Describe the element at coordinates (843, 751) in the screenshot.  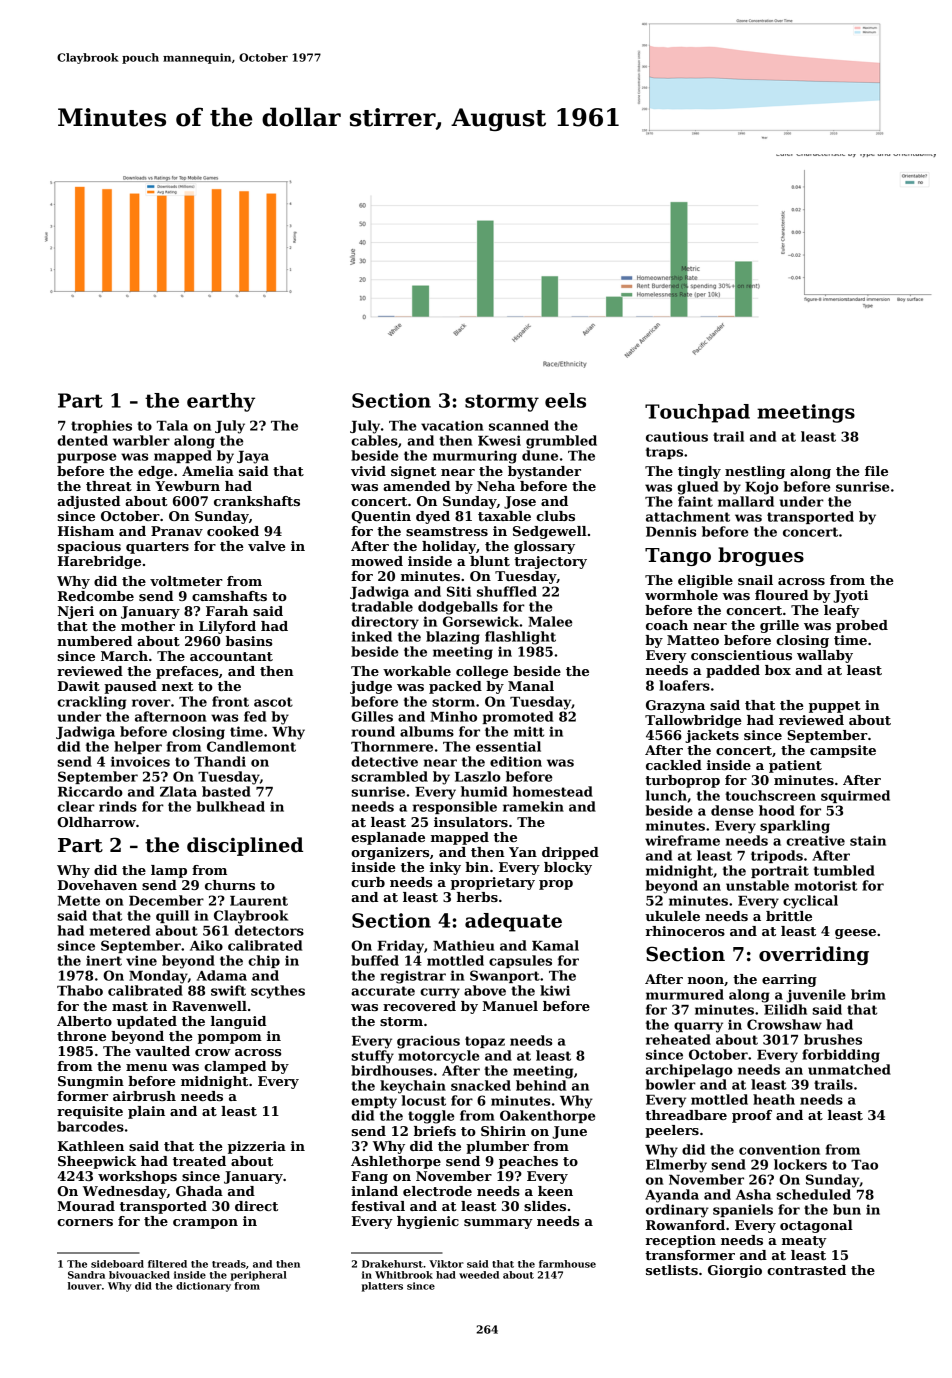
I see `campsite` at that location.
